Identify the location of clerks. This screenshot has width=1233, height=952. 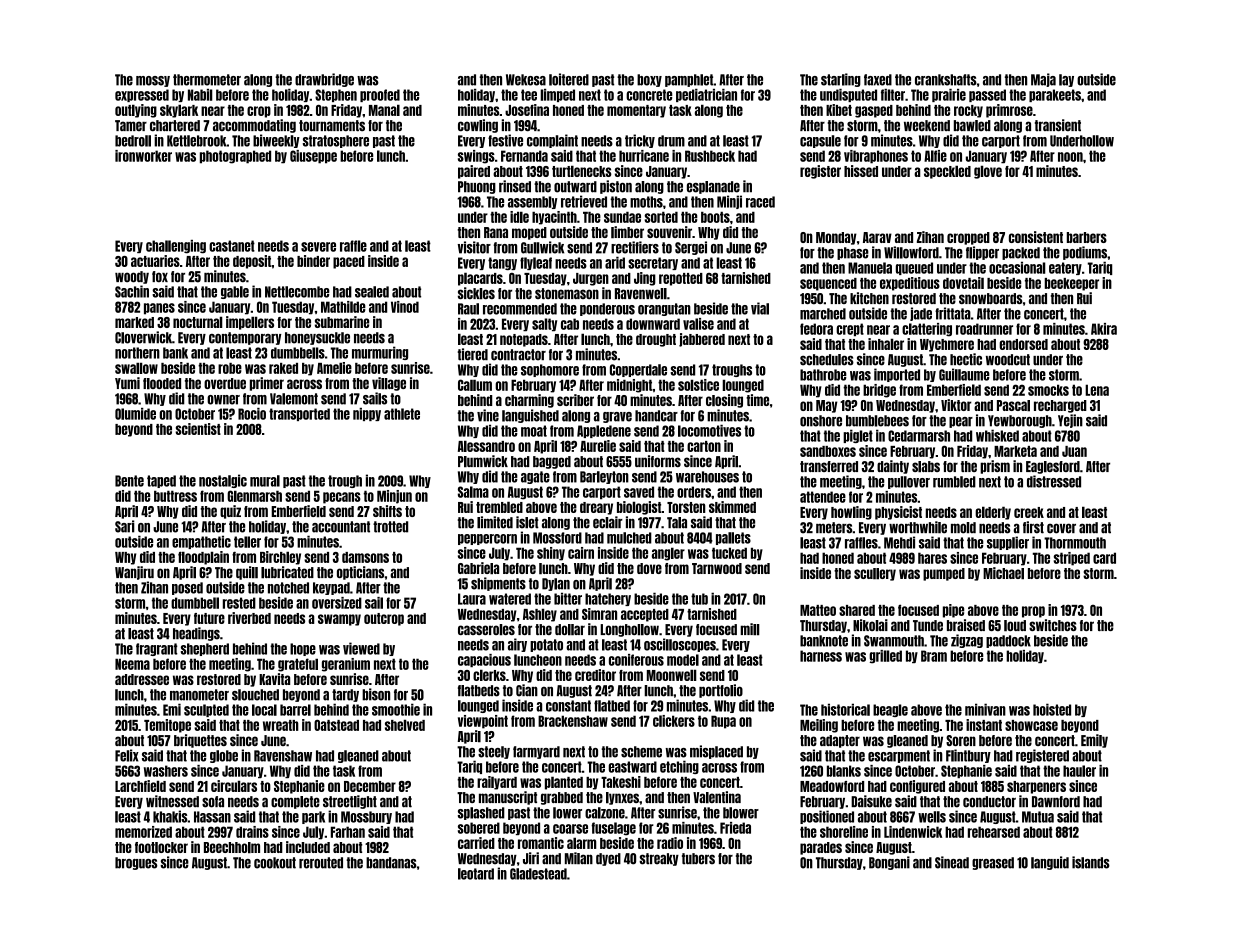
(489, 675).
